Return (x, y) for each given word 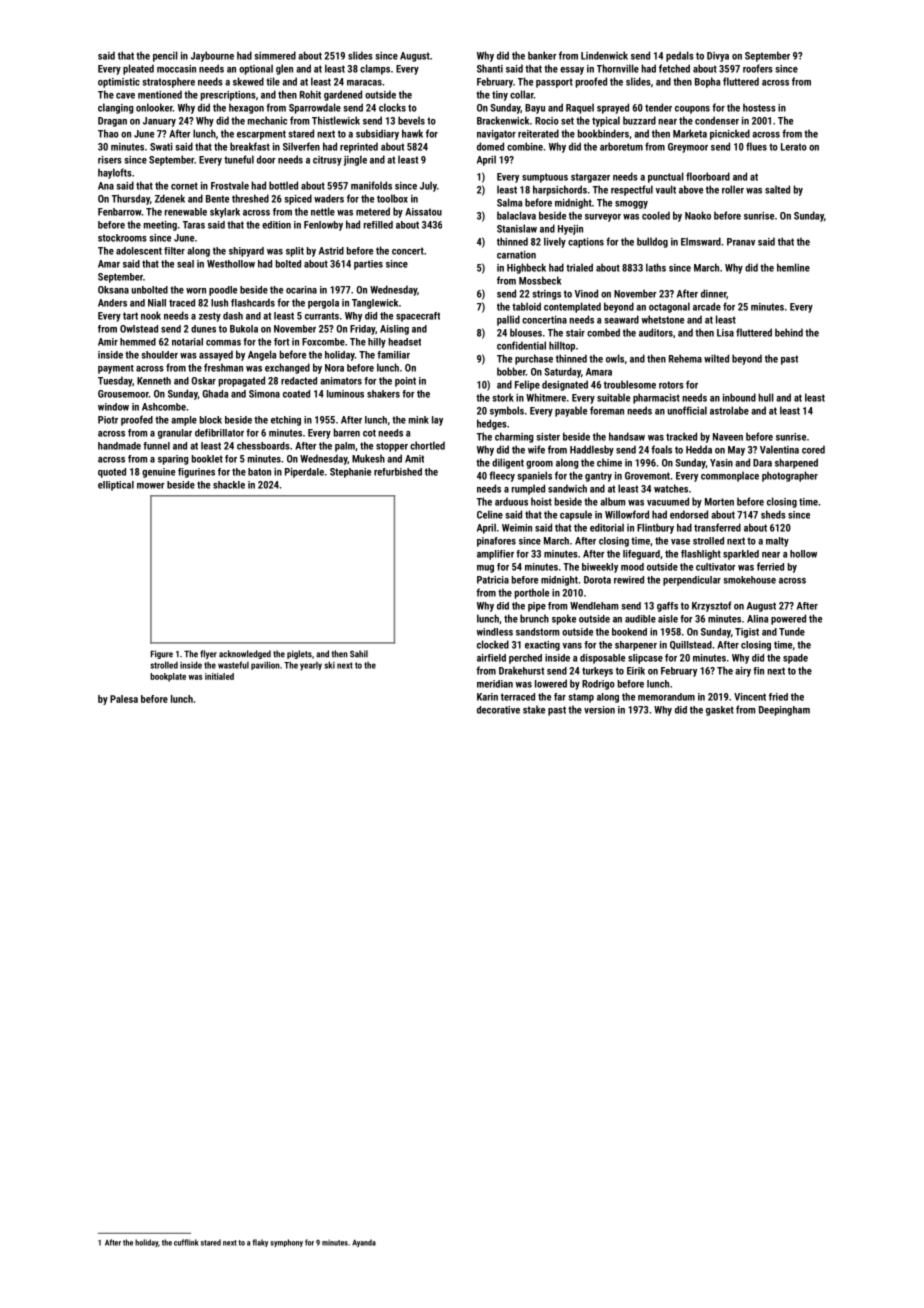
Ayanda (364, 1243)
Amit (414, 459)
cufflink (186, 1242)
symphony (286, 1243)
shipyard (246, 252)
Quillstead (691, 645)
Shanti (490, 68)
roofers (758, 68)
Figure (162, 654)
